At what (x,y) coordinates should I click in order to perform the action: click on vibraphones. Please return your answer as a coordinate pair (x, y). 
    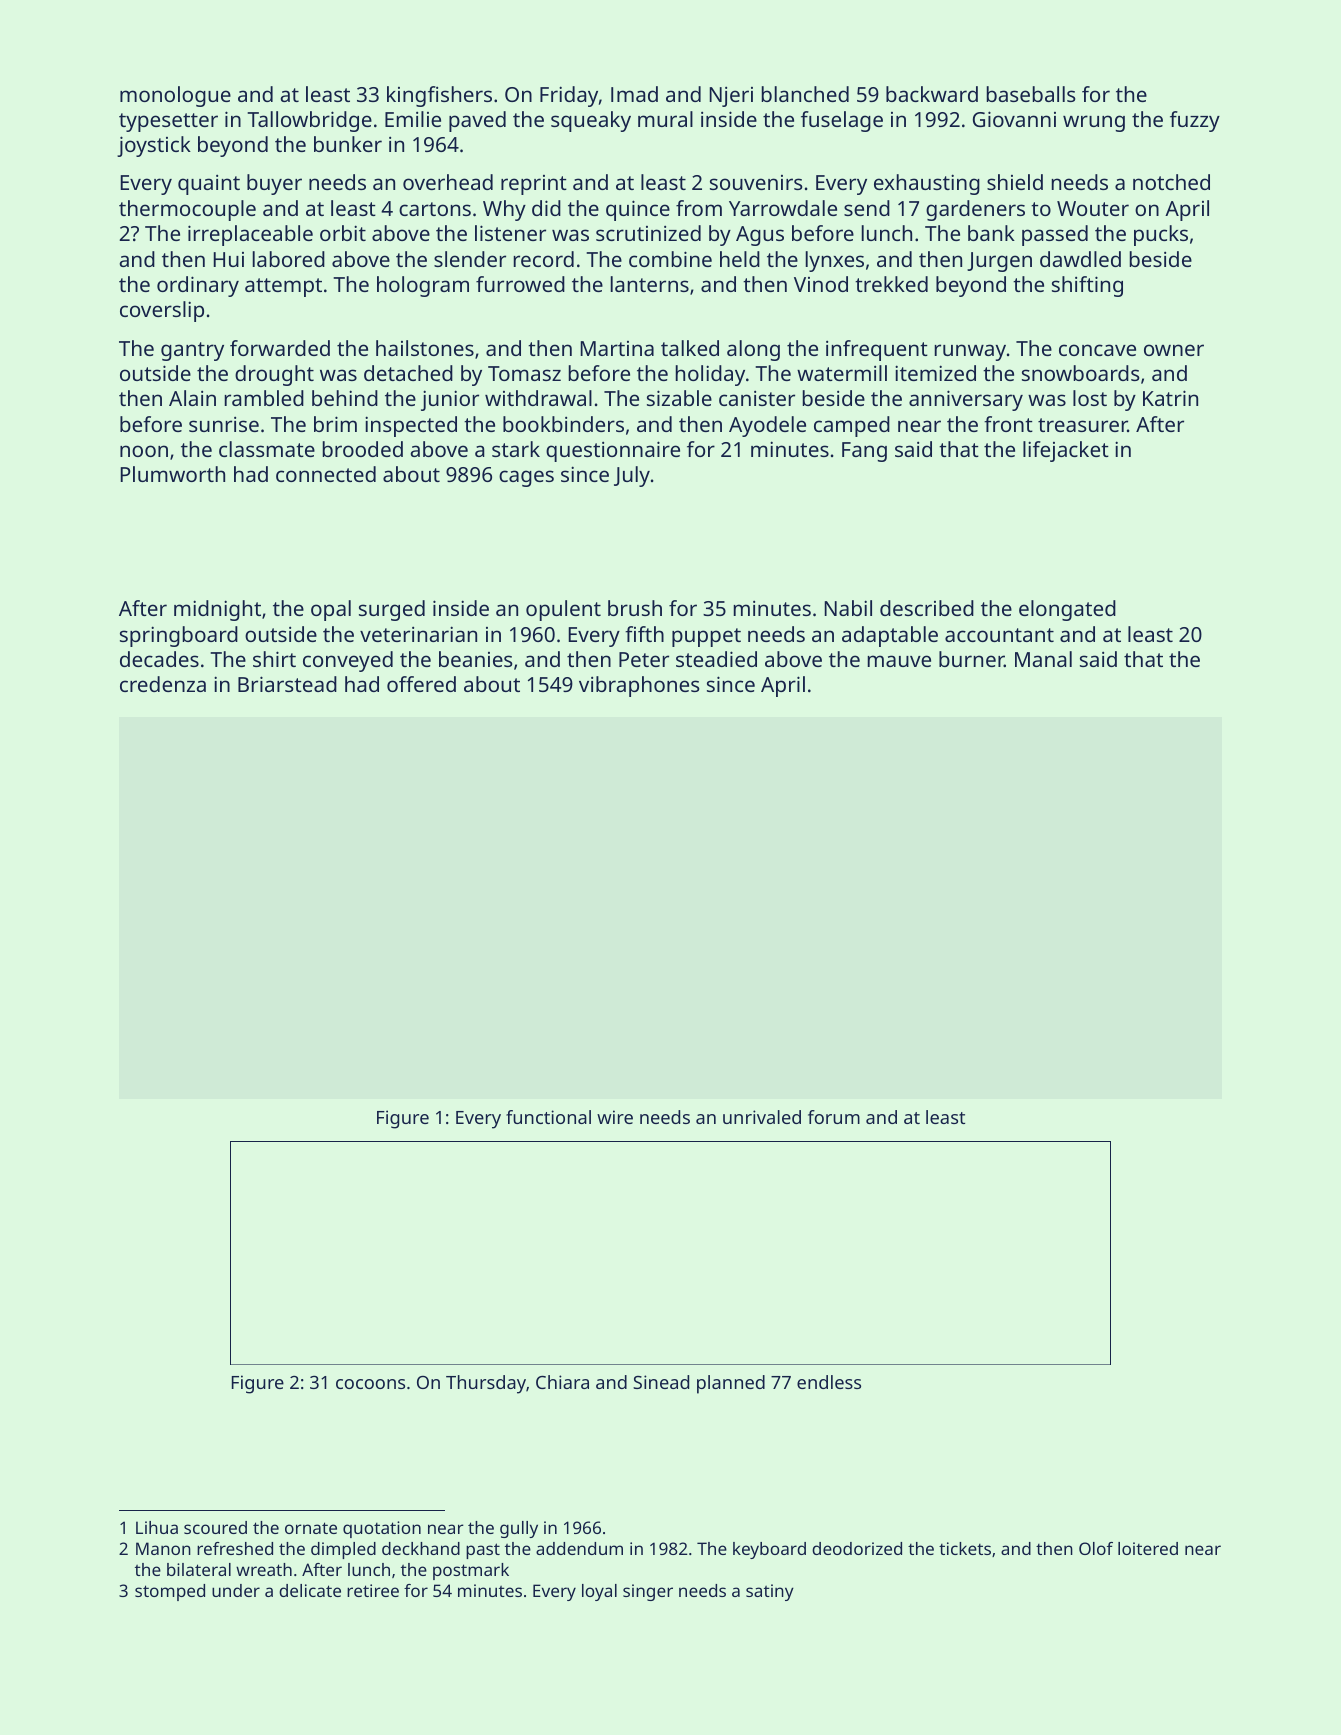
    Looking at the image, I should click on (639, 686).
